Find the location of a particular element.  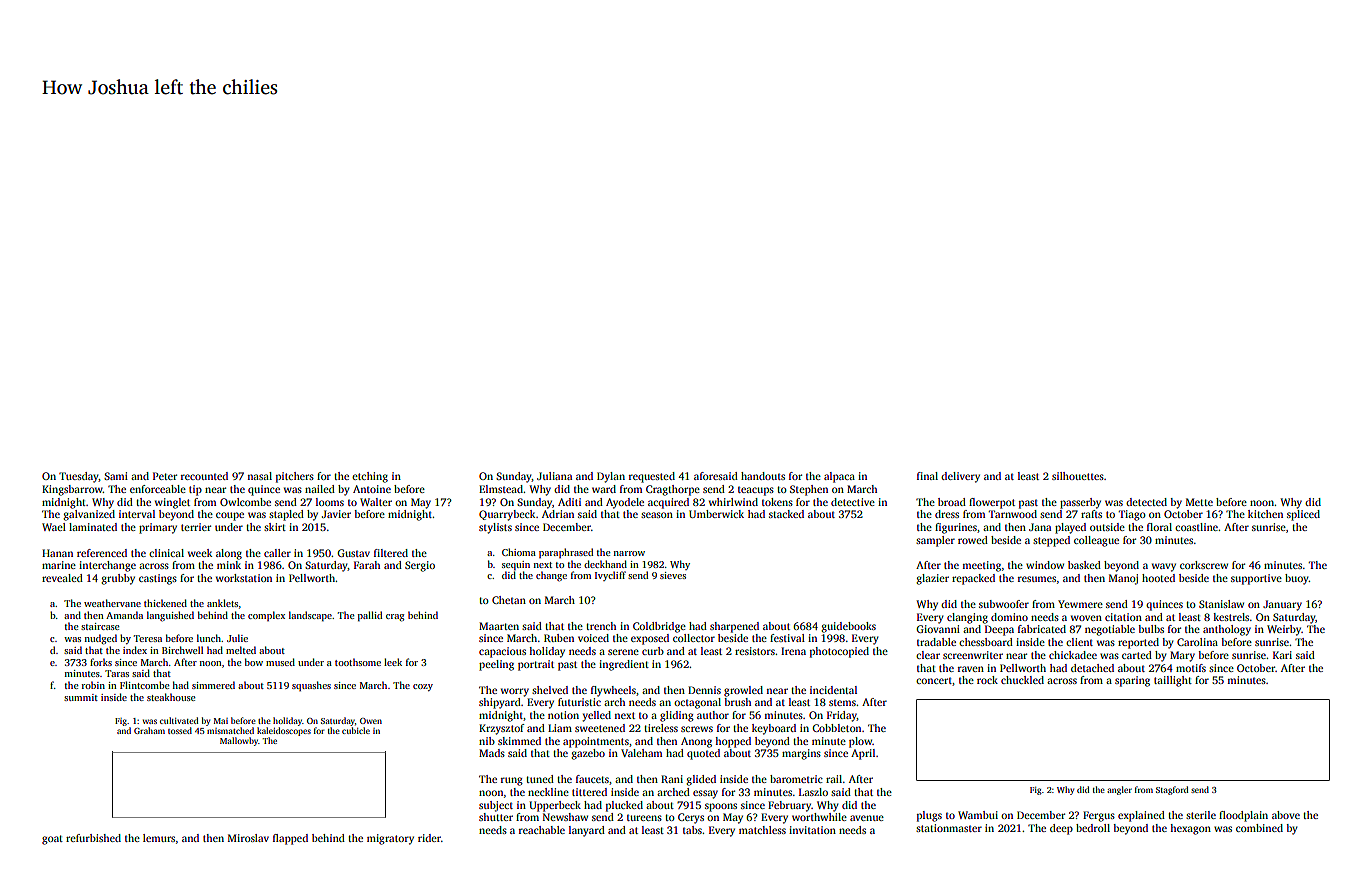

simmered is located at coordinates (213, 685).
